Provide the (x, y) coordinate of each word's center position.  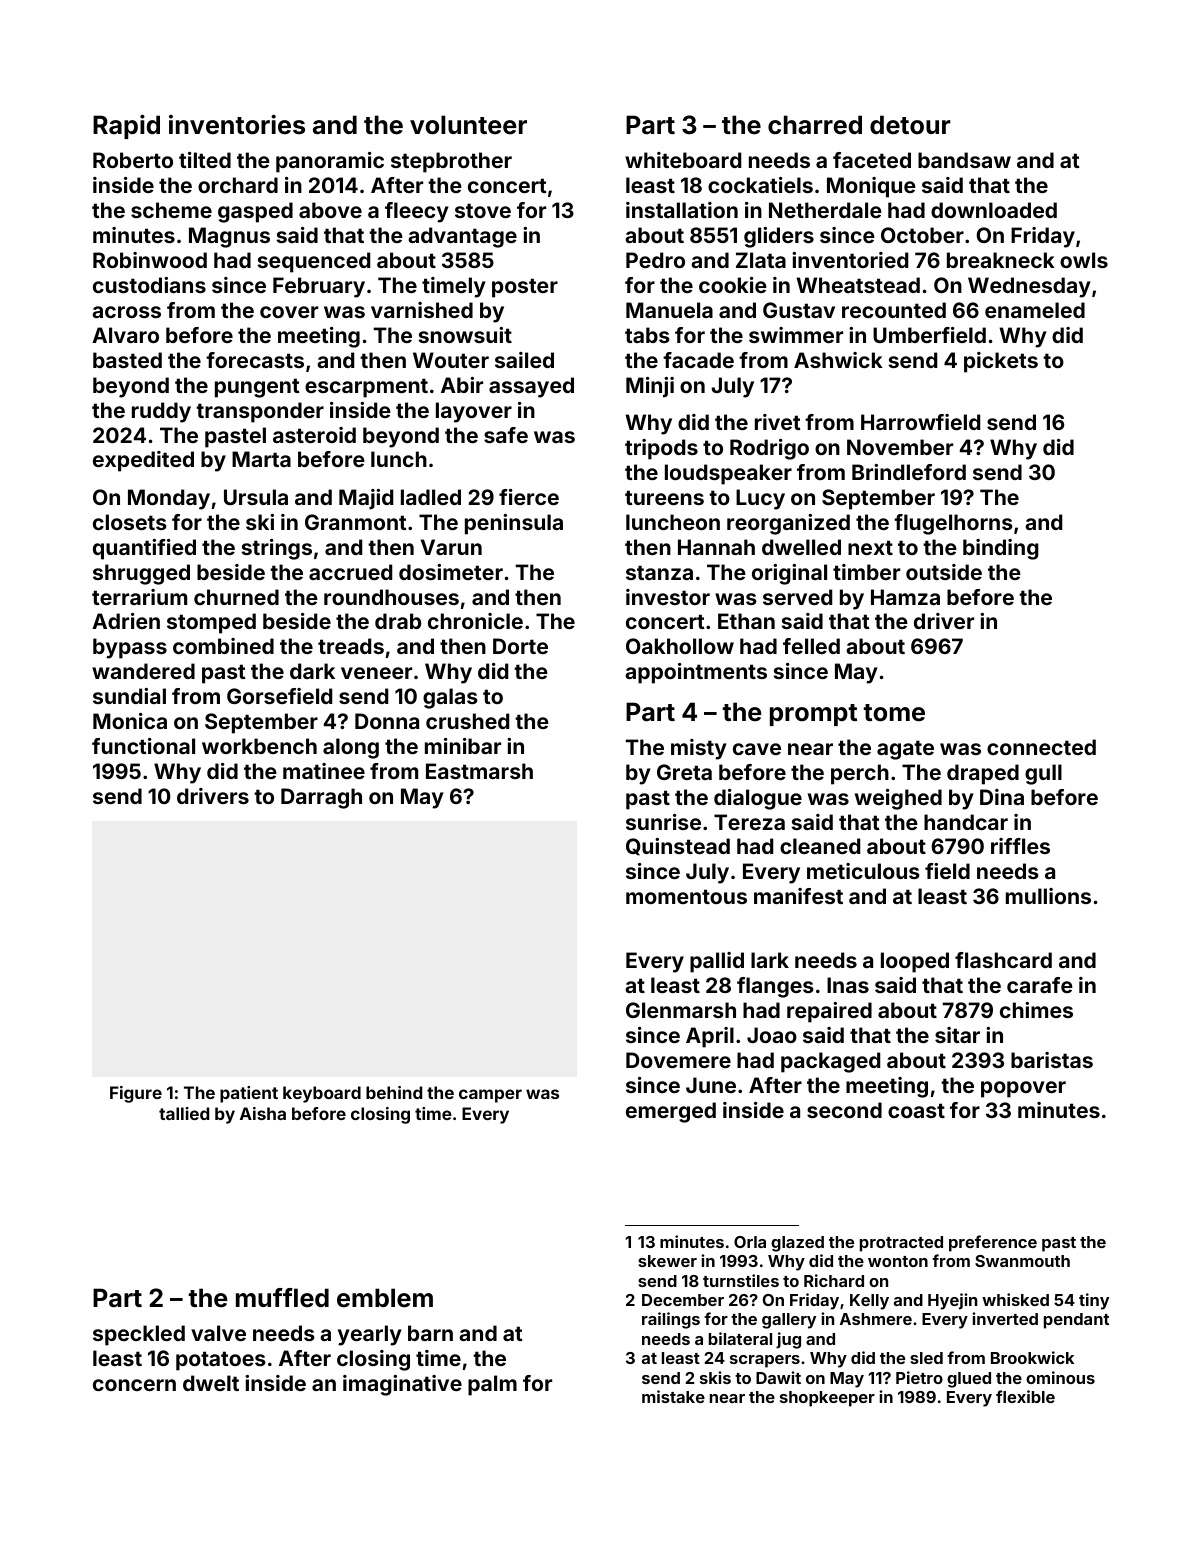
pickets (1001, 362)
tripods (661, 449)
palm (492, 1385)
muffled (282, 1298)
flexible (1025, 1396)
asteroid (314, 435)
